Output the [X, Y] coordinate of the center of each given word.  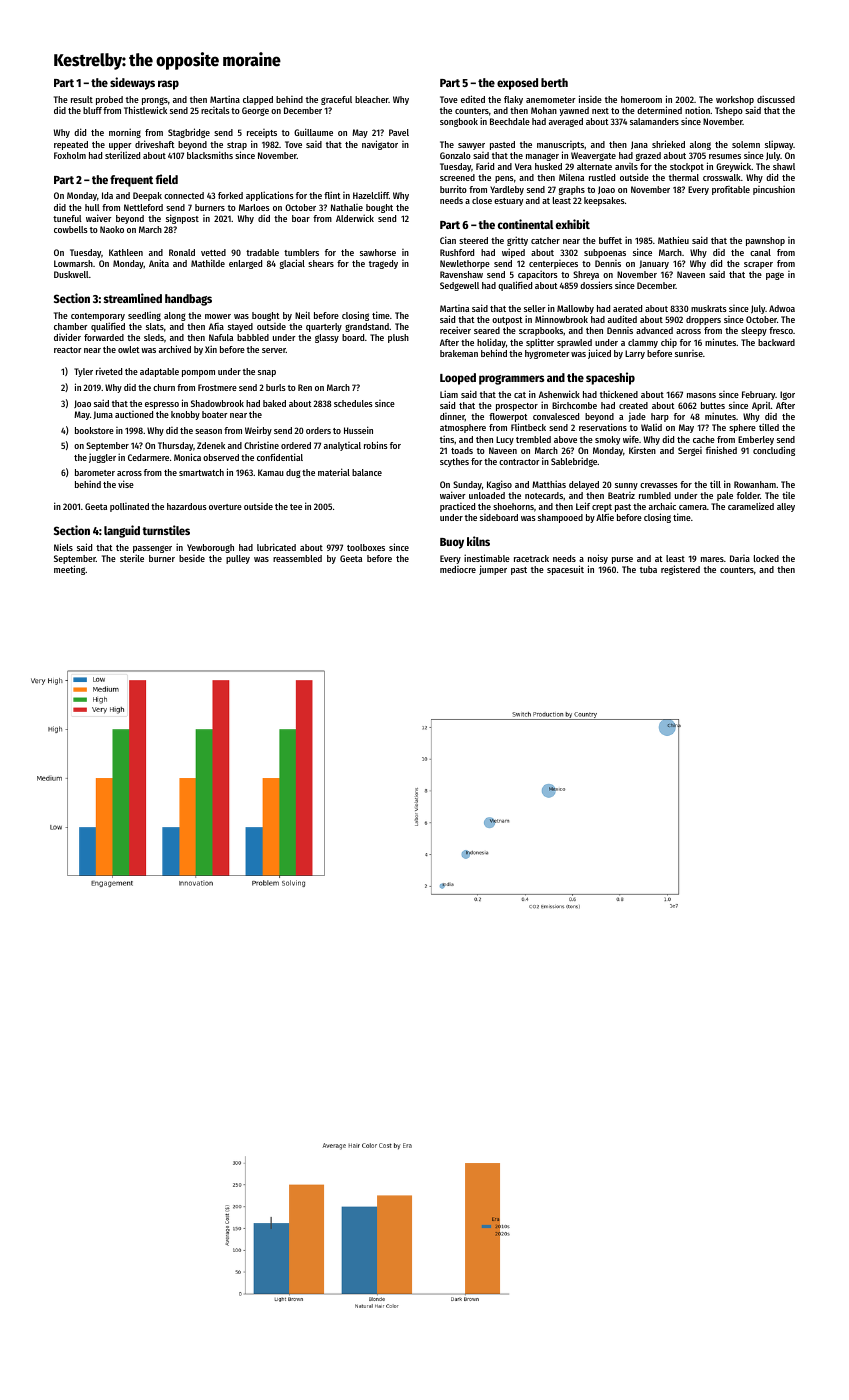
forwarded [104, 337]
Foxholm [70, 155]
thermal [684, 177]
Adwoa [782, 308]
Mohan [544, 110]
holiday [491, 343]
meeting [69, 570]
